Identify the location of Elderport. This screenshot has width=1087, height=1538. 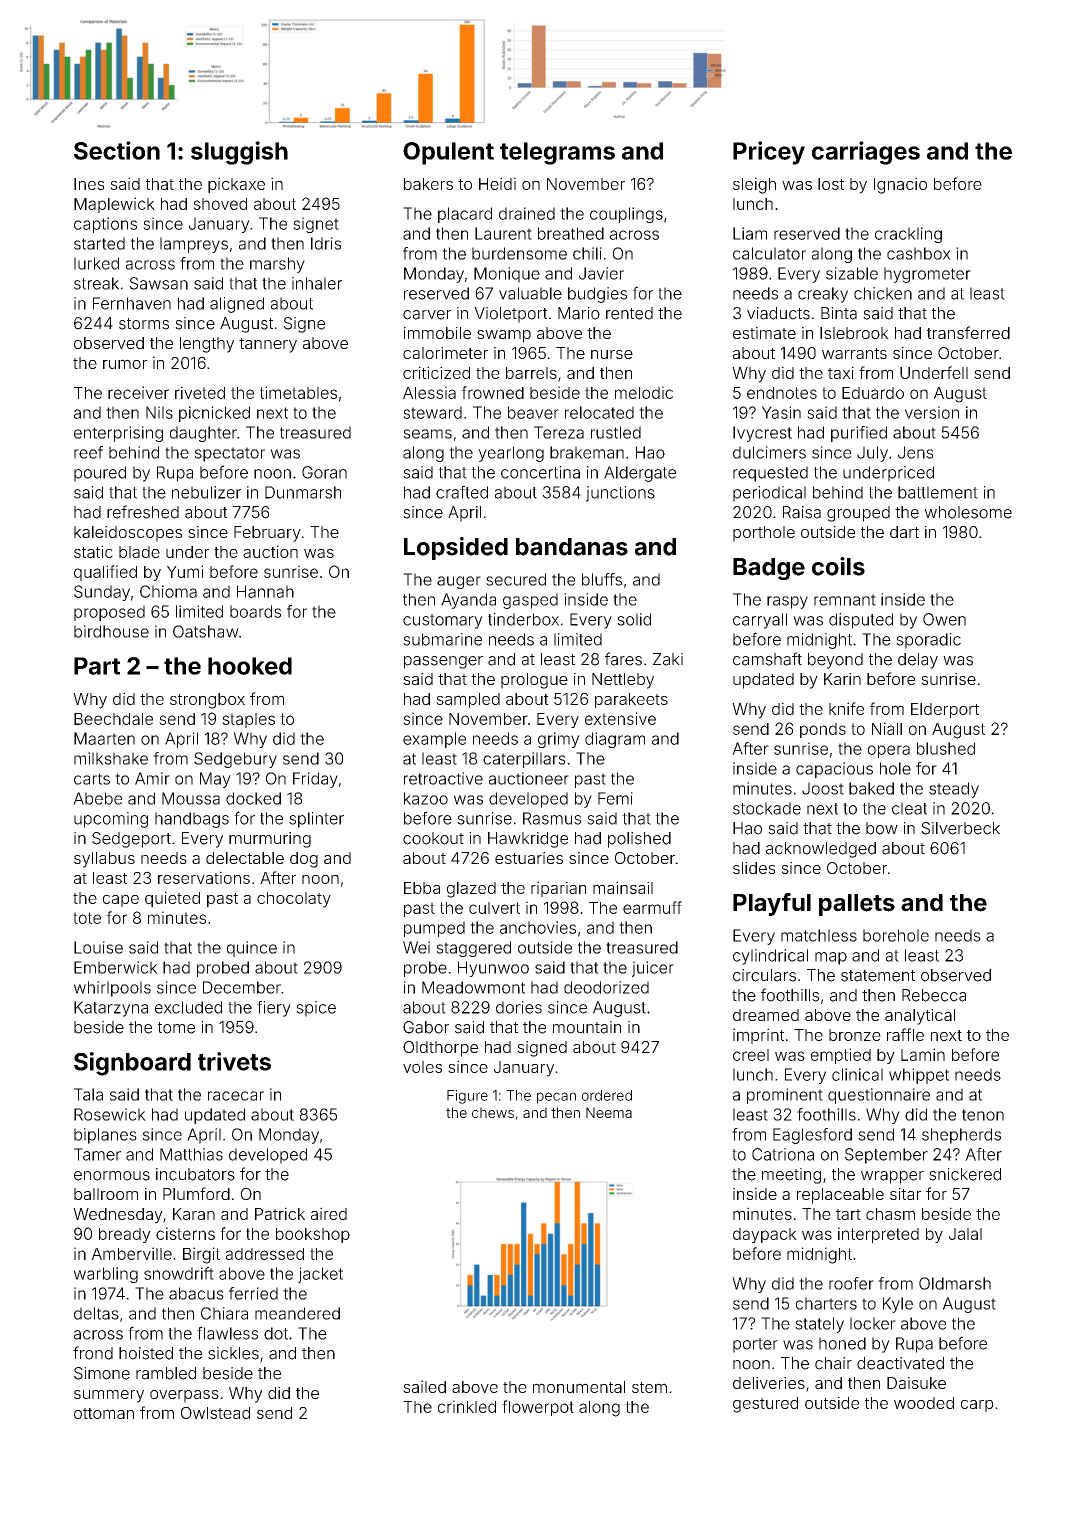
(945, 710).
